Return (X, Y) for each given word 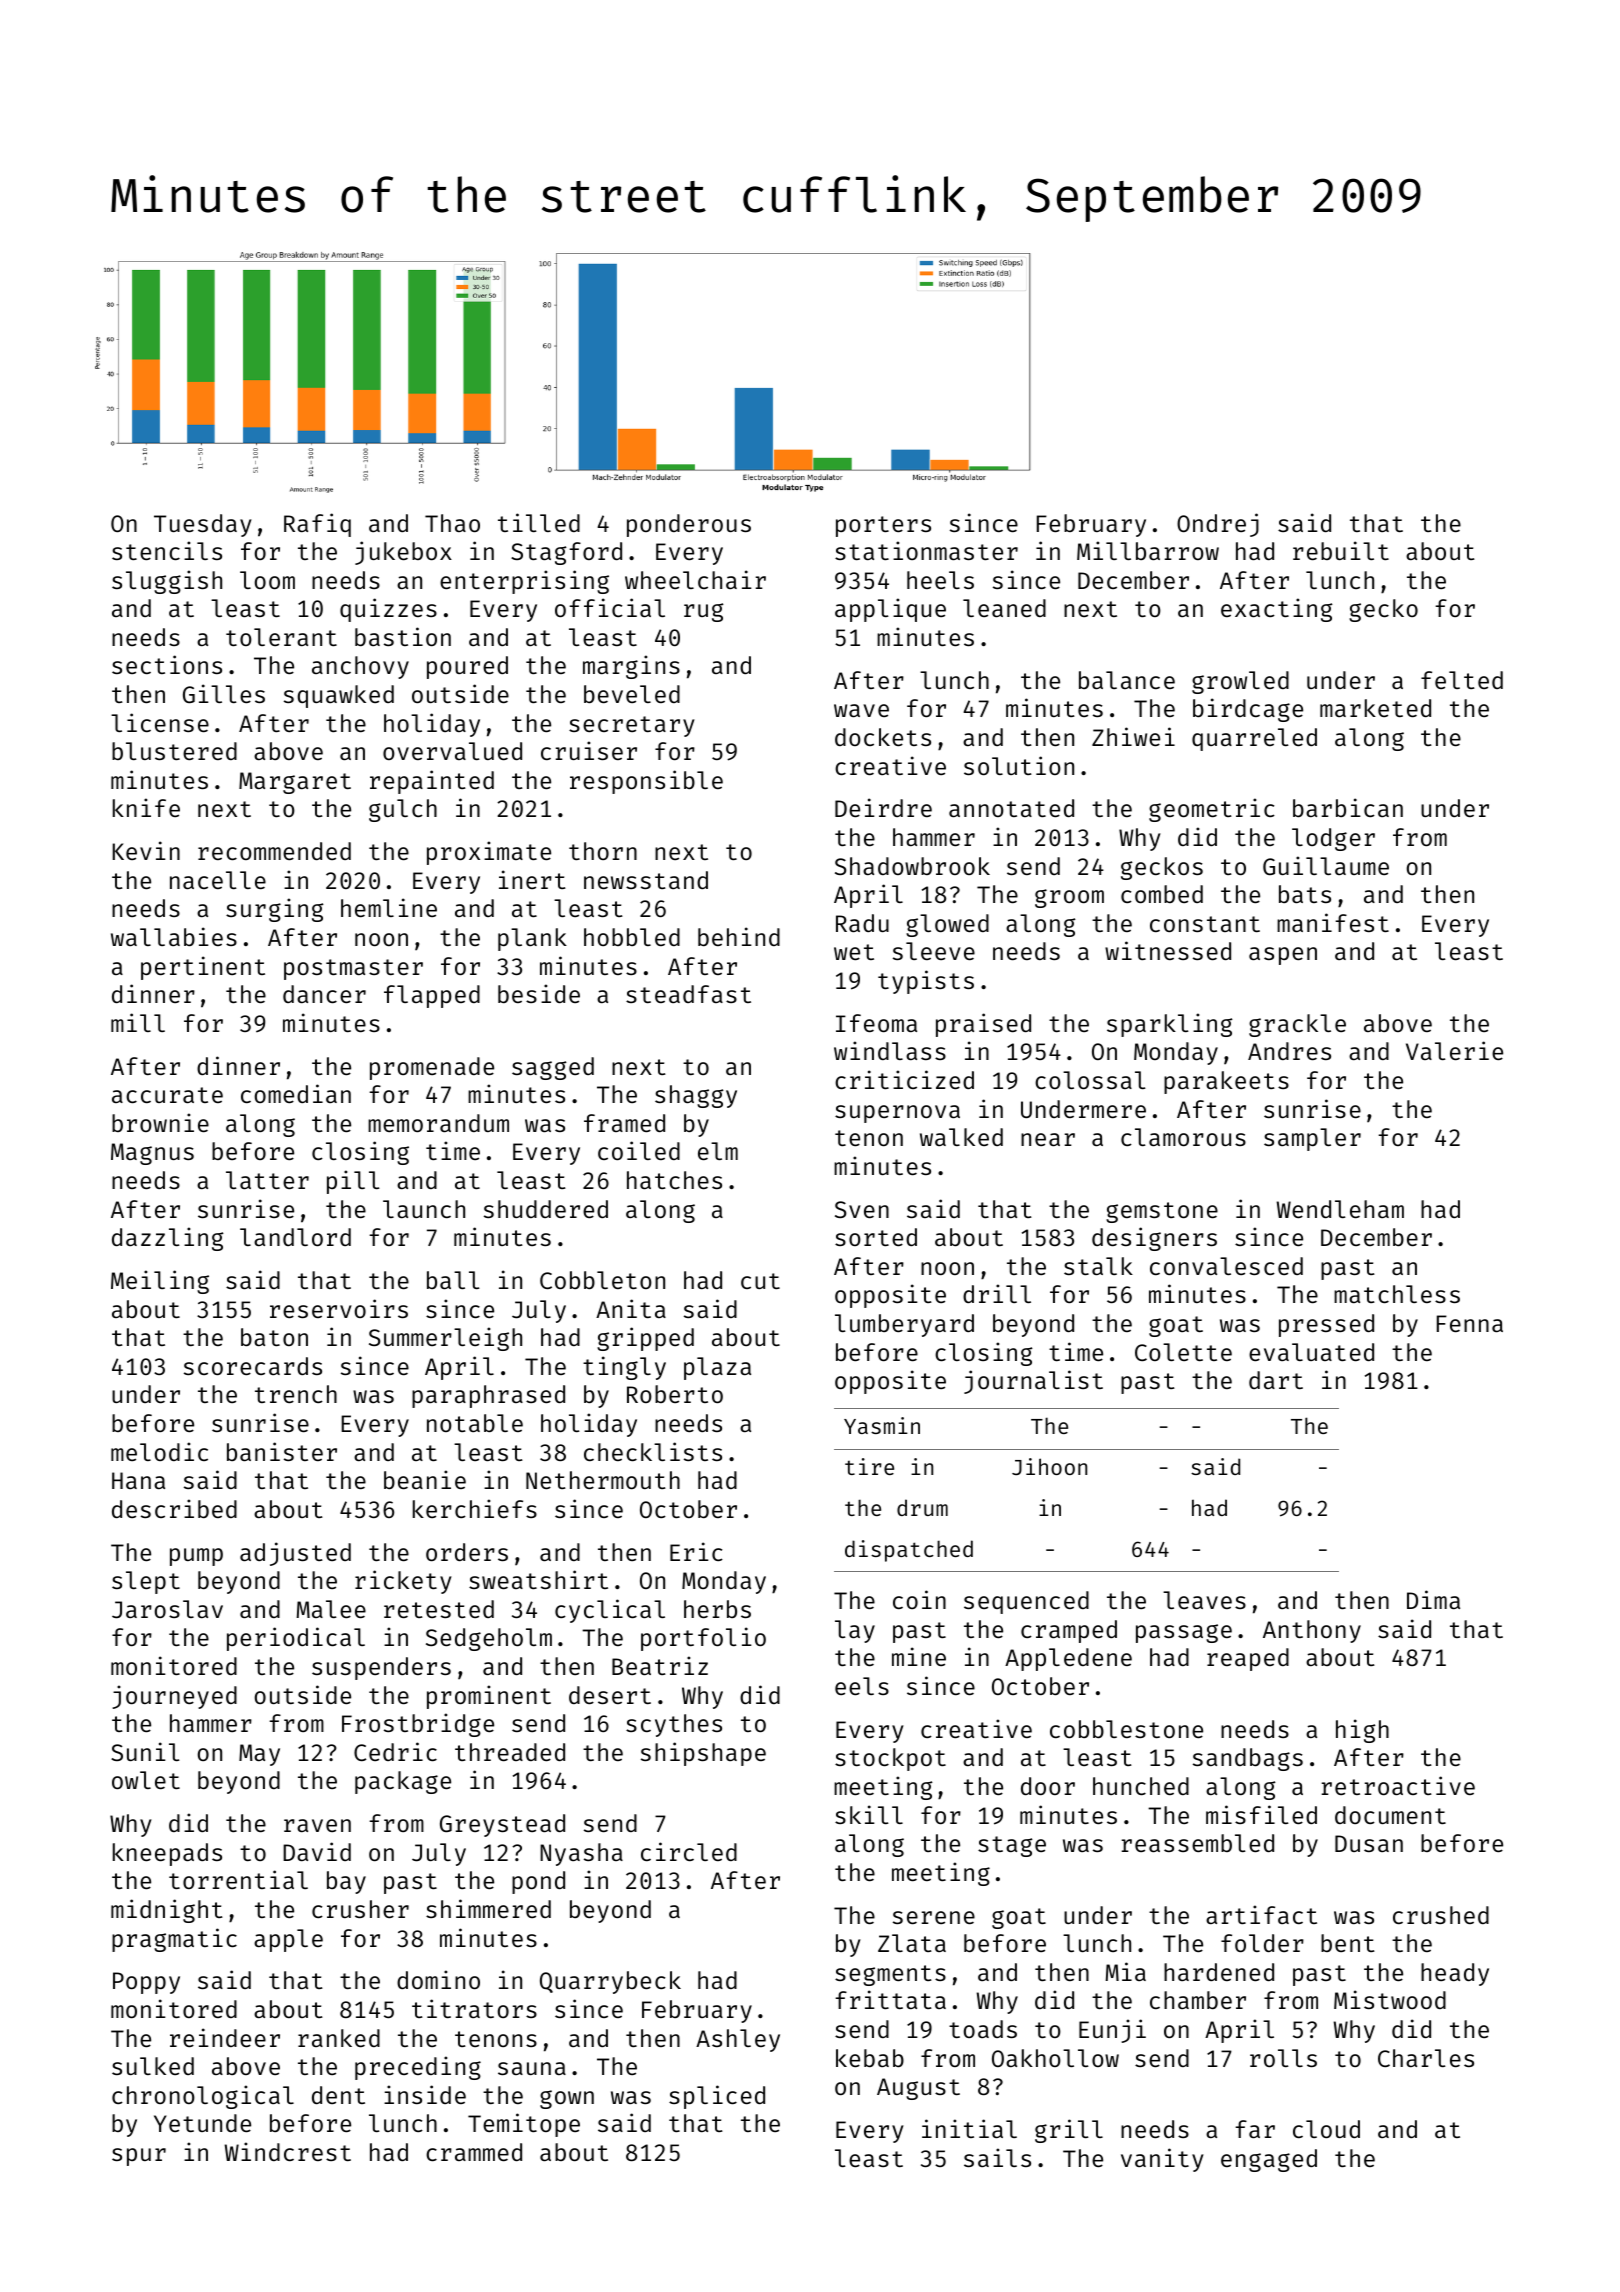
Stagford (566, 553)
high (1362, 1731)
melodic (159, 1451)
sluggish (167, 582)
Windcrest (287, 2151)
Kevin (146, 850)
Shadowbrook (912, 866)
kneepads (167, 1854)
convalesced (1226, 1266)
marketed (1375, 708)
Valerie (1454, 1050)
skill (869, 1814)
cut (760, 1281)
